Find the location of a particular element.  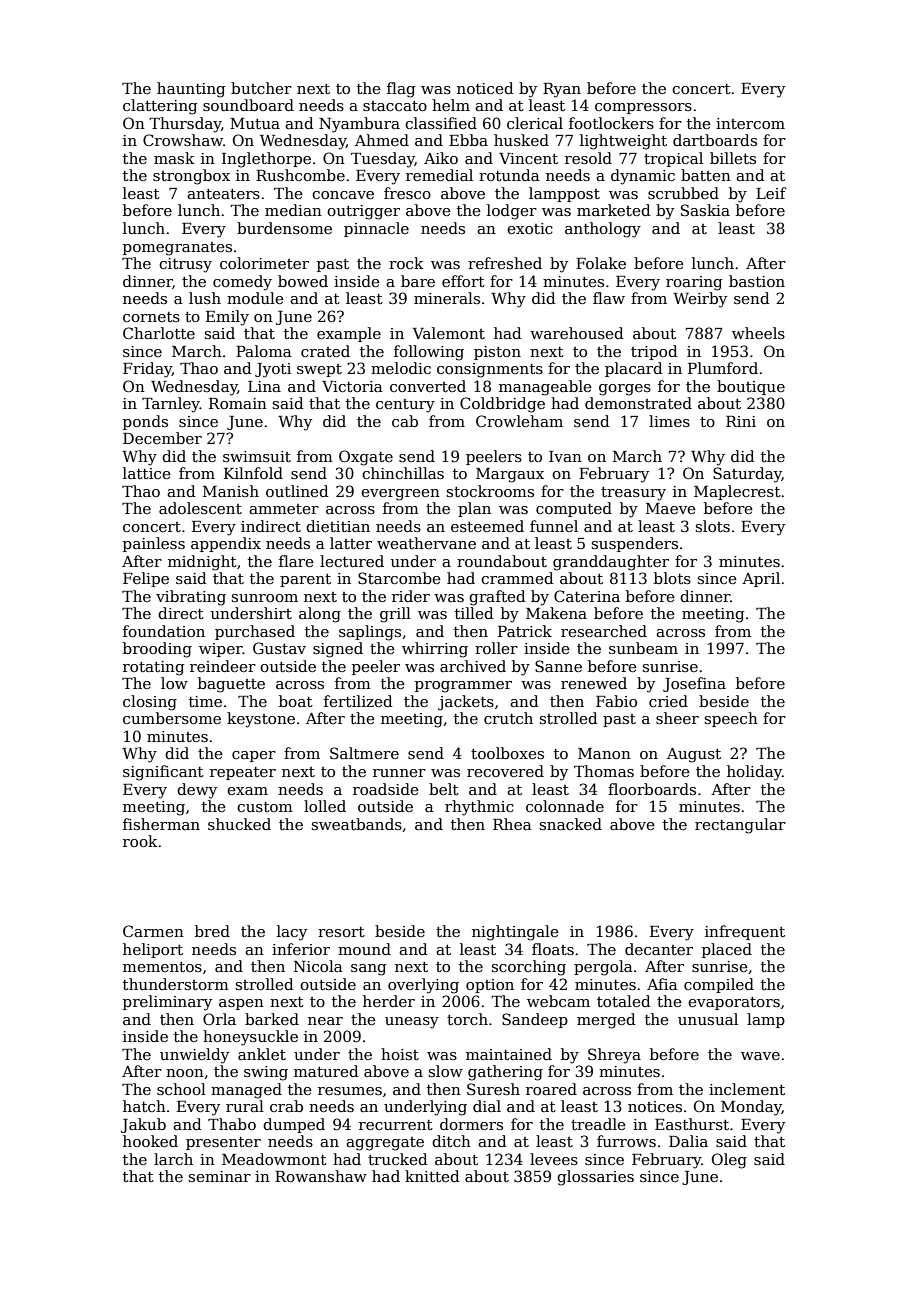

Coldbridge is located at coordinates (502, 405).
